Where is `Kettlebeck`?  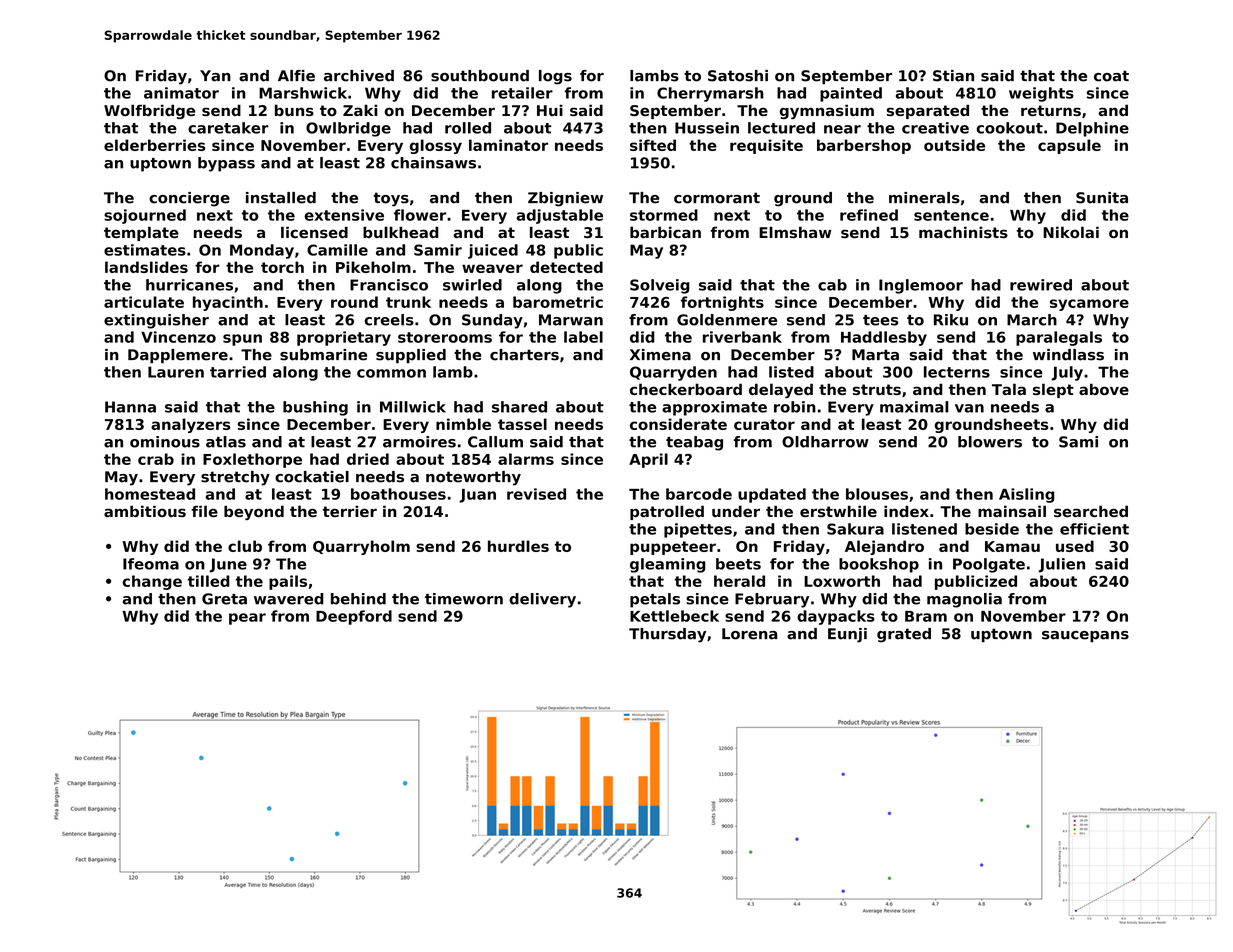
Kettlebeck is located at coordinates (674, 616).
